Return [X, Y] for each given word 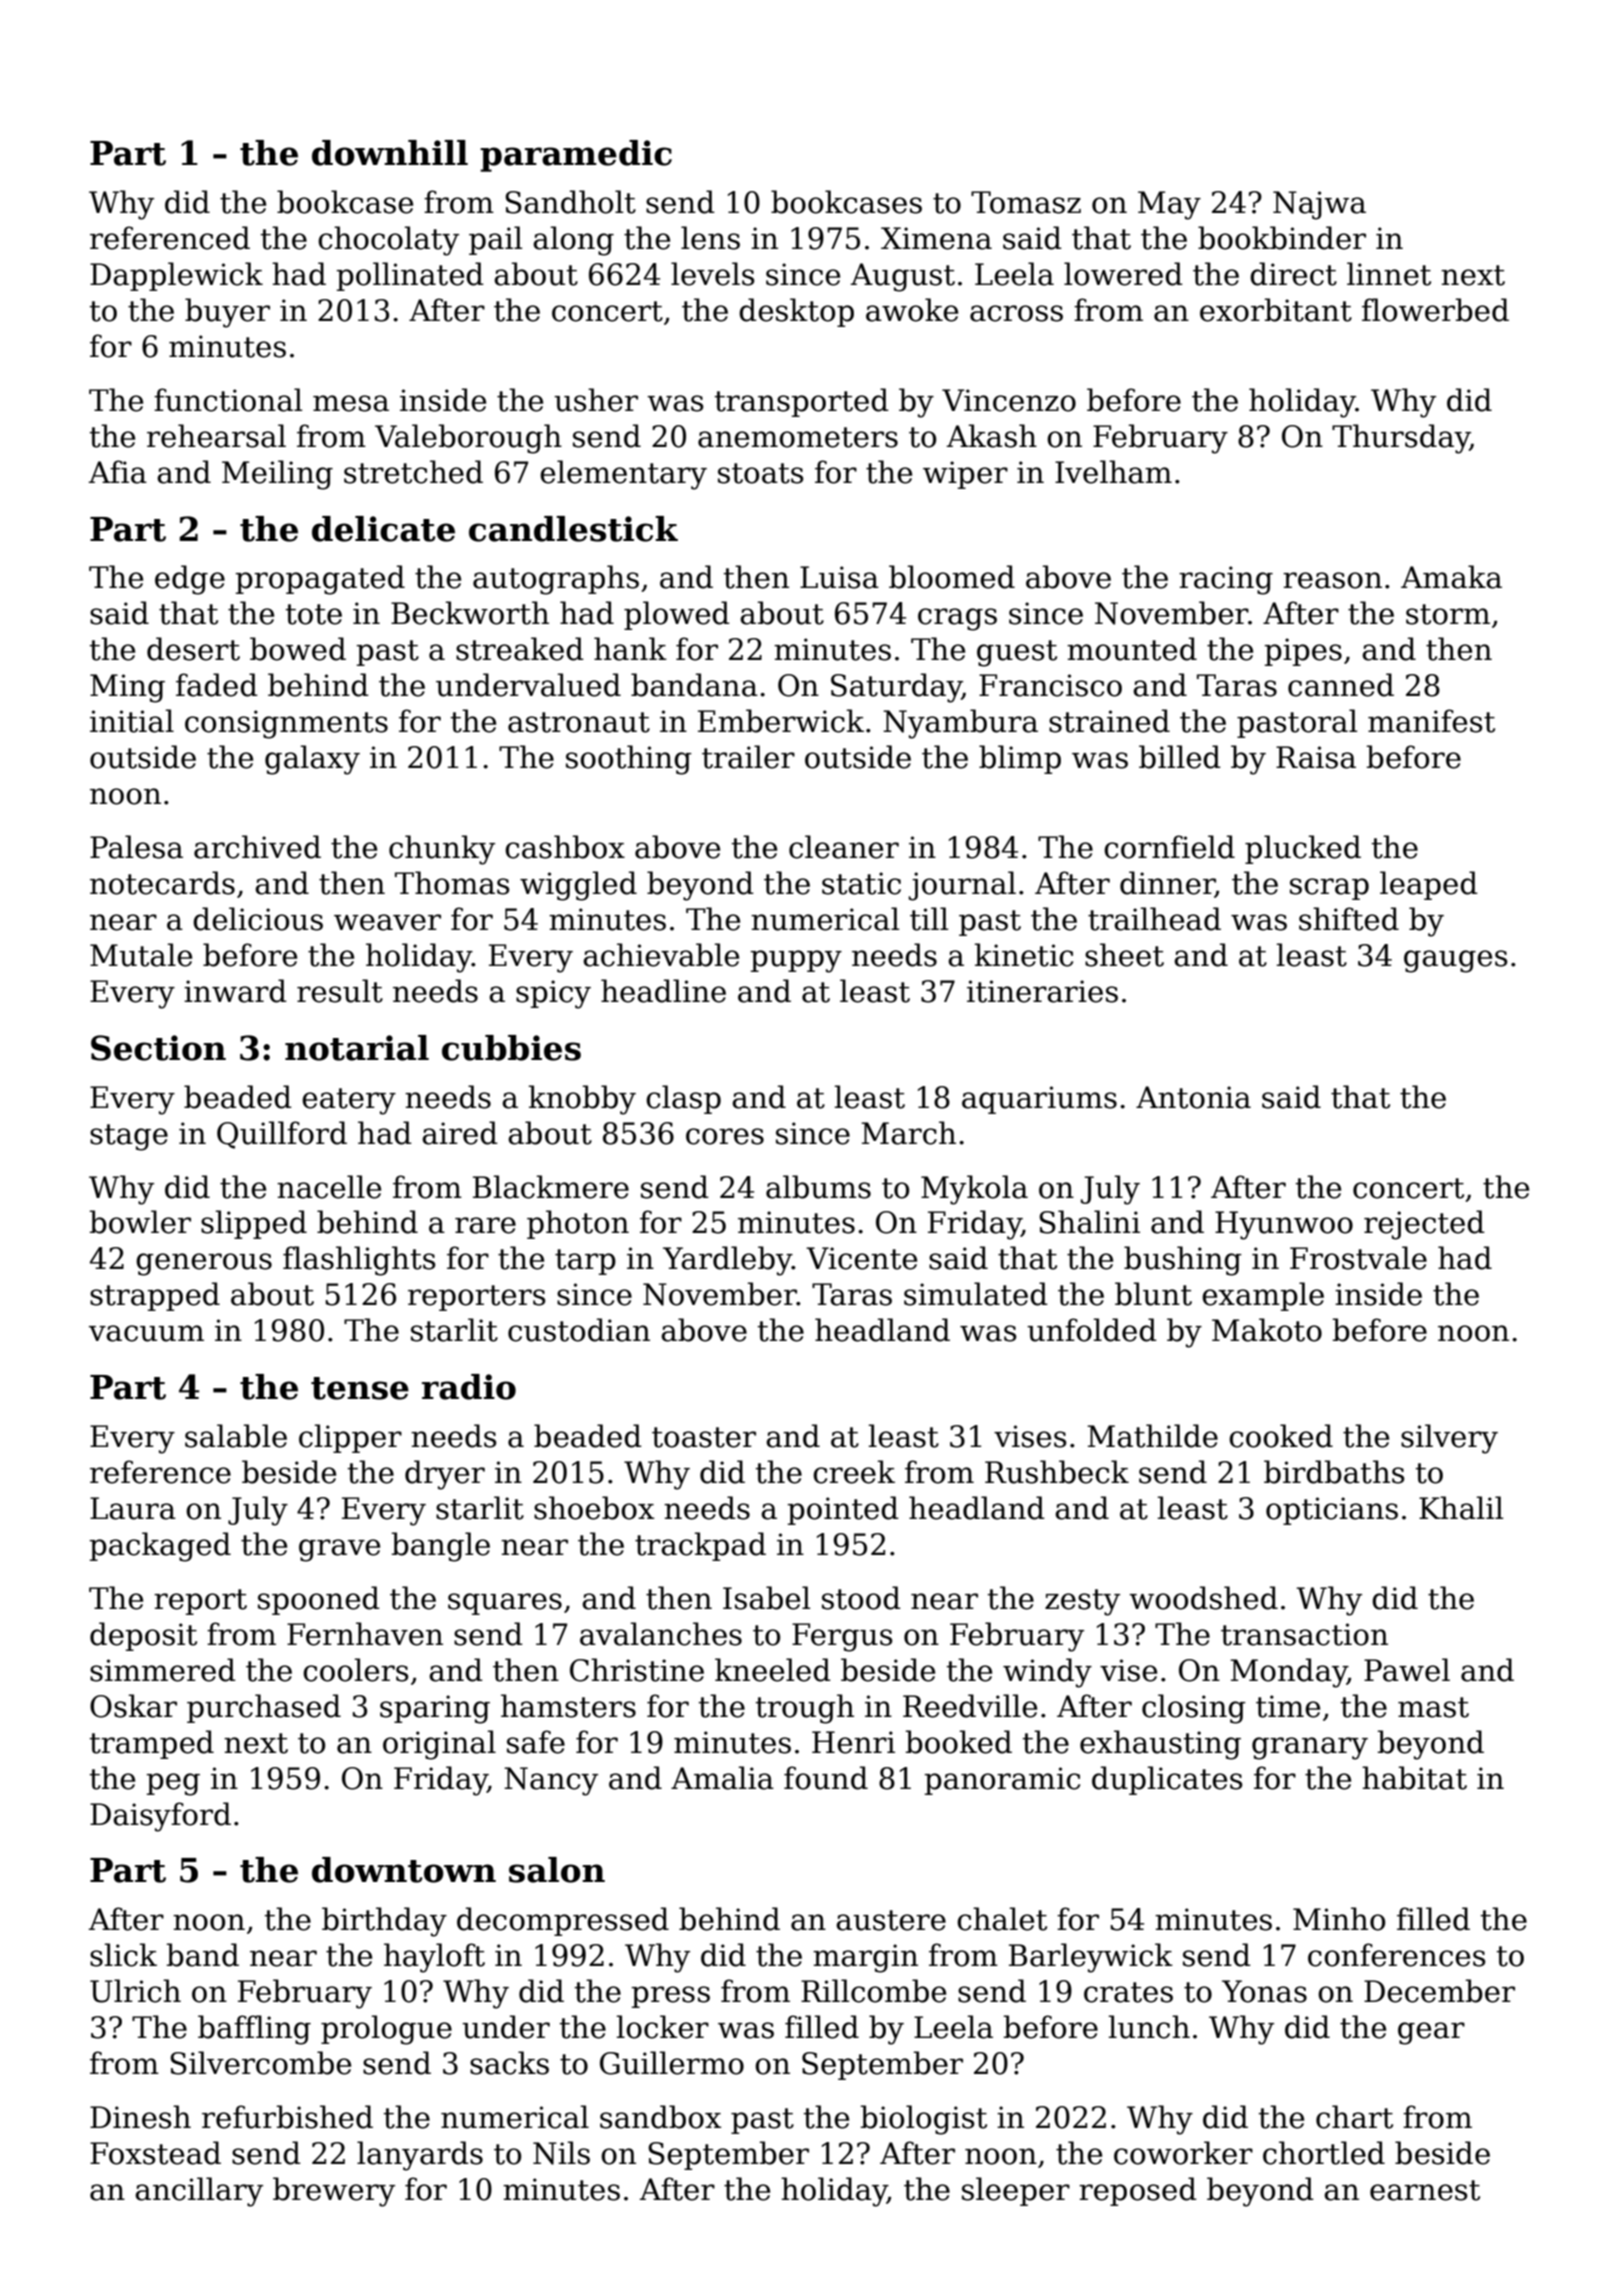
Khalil [1461, 1508]
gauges [1456, 961]
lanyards [420, 2156]
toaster [704, 1437]
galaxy [312, 760]
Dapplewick [176, 276]
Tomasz [1026, 202]
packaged [160, 1547]
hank [630, 649]
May [1169, 205]
